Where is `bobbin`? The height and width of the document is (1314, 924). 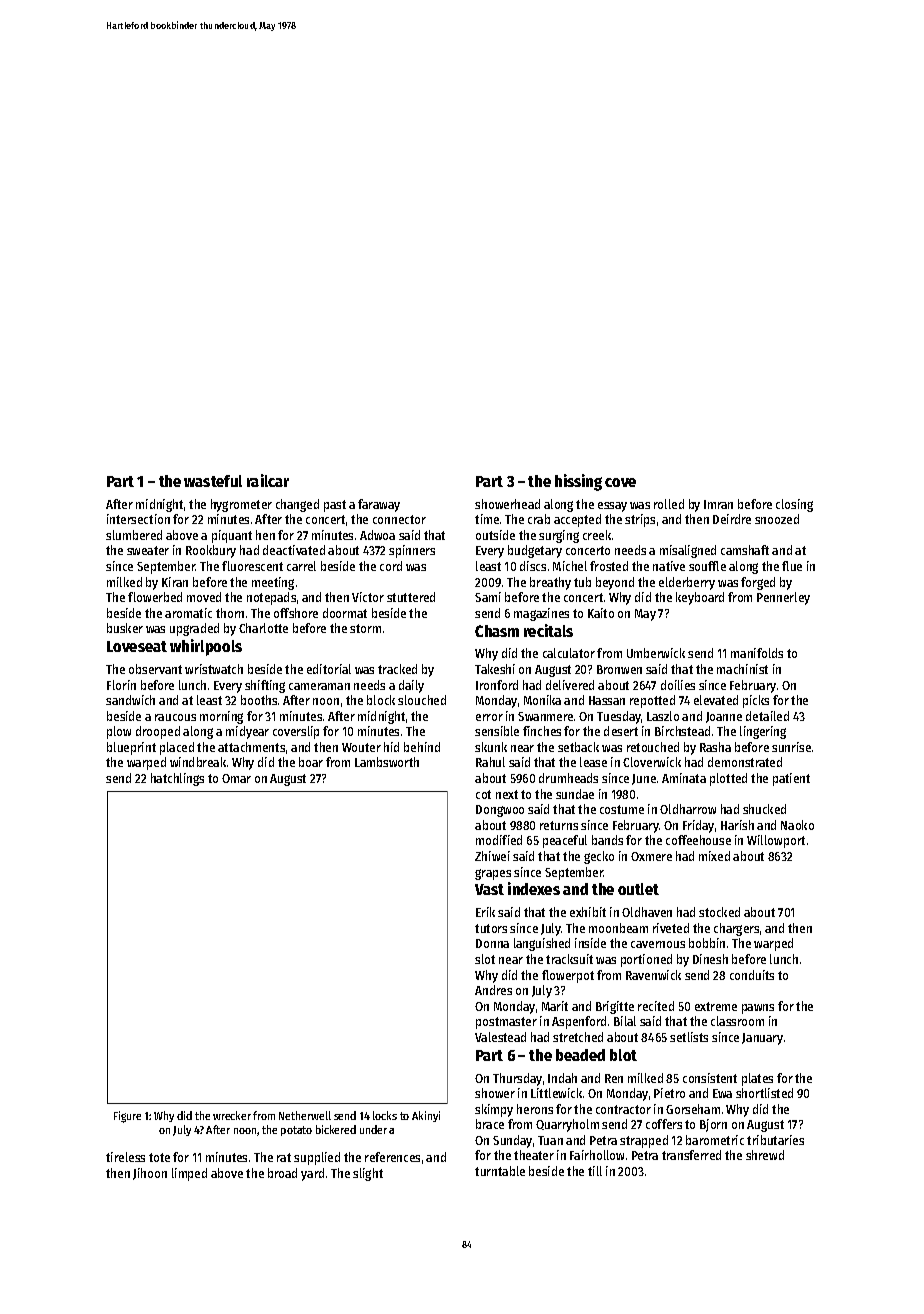 bobbin is located at coordinates (707, 943).
